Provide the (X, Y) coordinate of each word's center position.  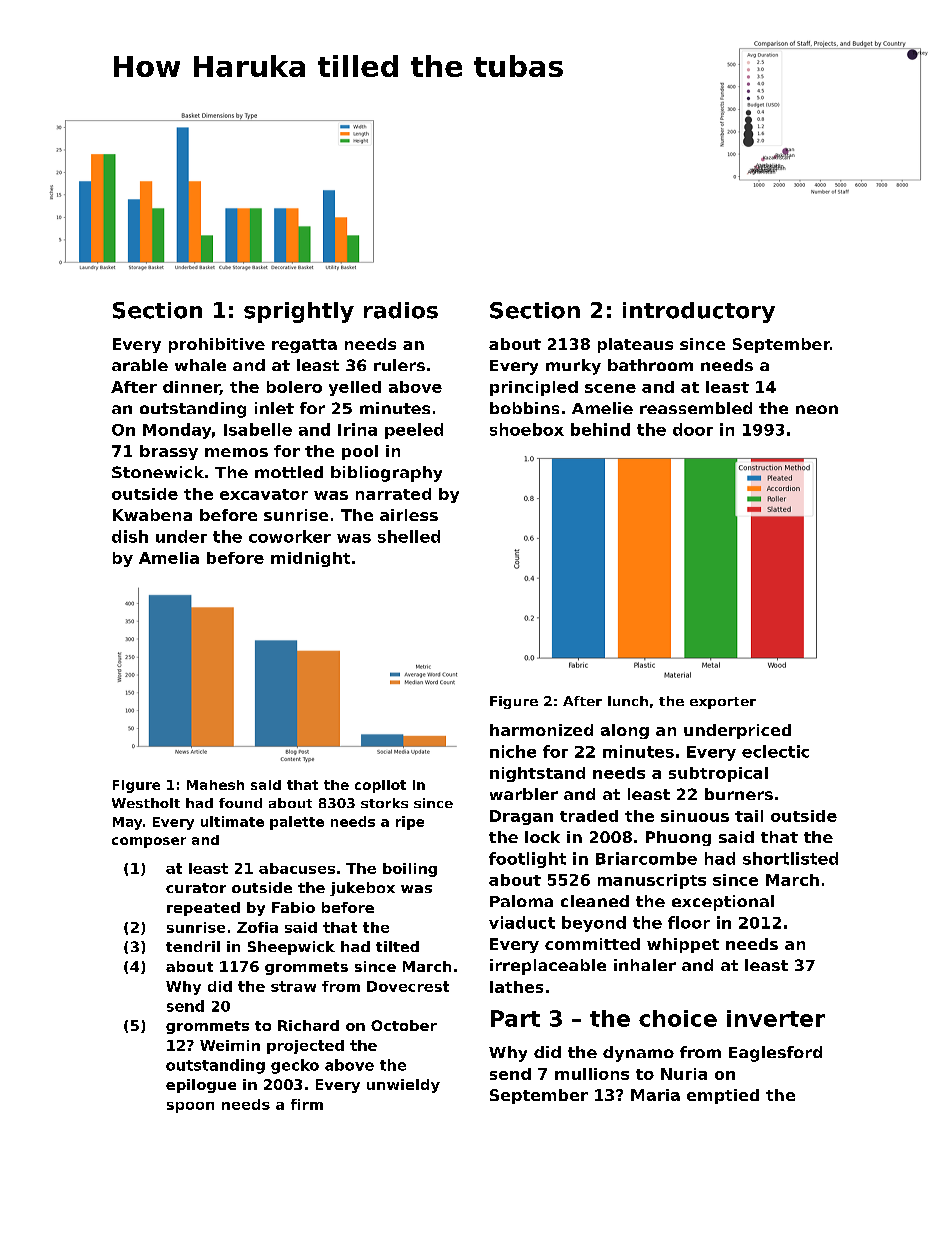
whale (200, 365)
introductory (699, 312)
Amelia (169, 558)
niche (513, 751)
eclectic (775, 751)
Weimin (230, 1045)
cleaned (595, 901)
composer (149, 842)
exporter (723, 703)
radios (401, 310)
